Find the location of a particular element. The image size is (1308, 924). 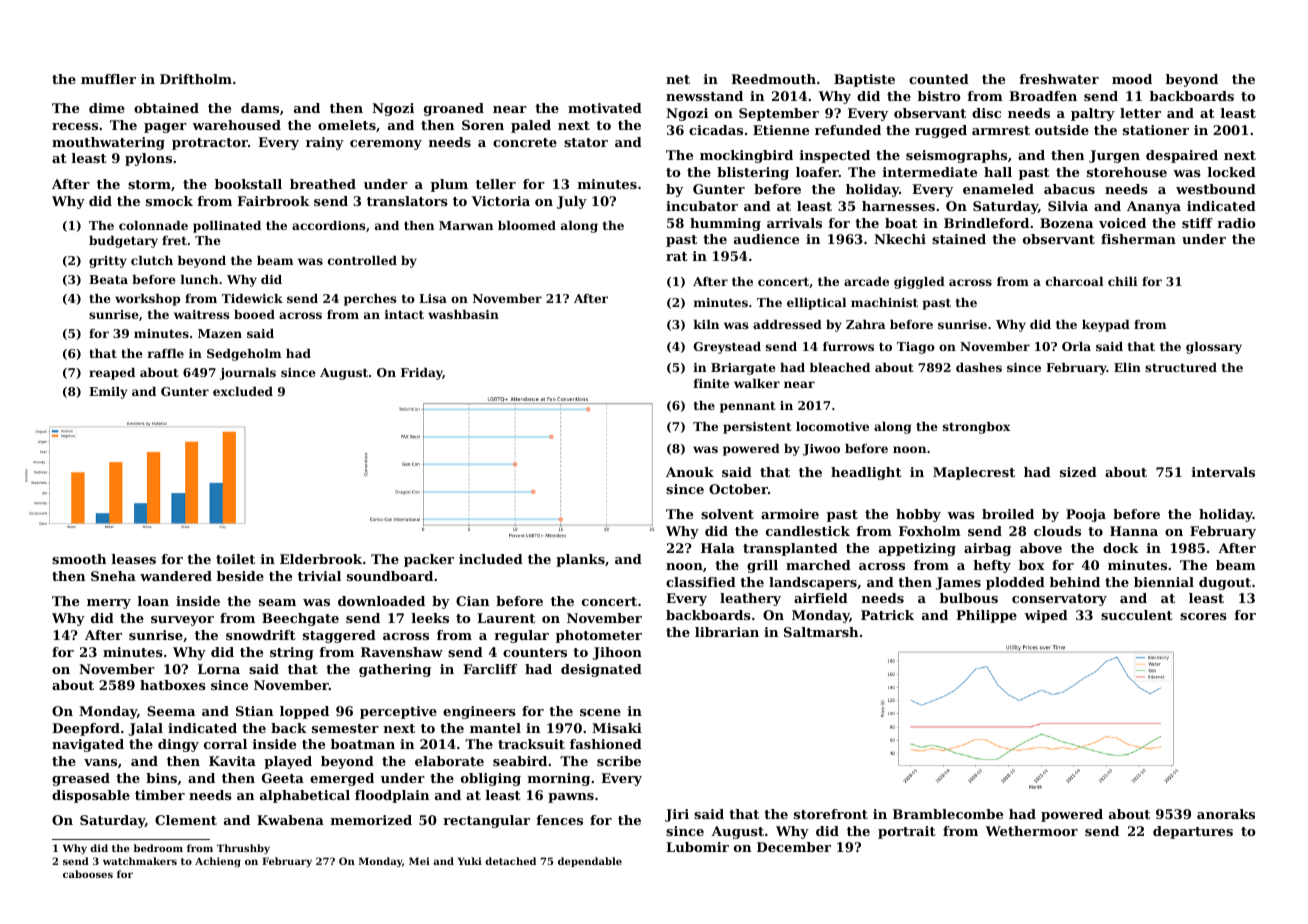

counted is located at coordinates (939, 79).
